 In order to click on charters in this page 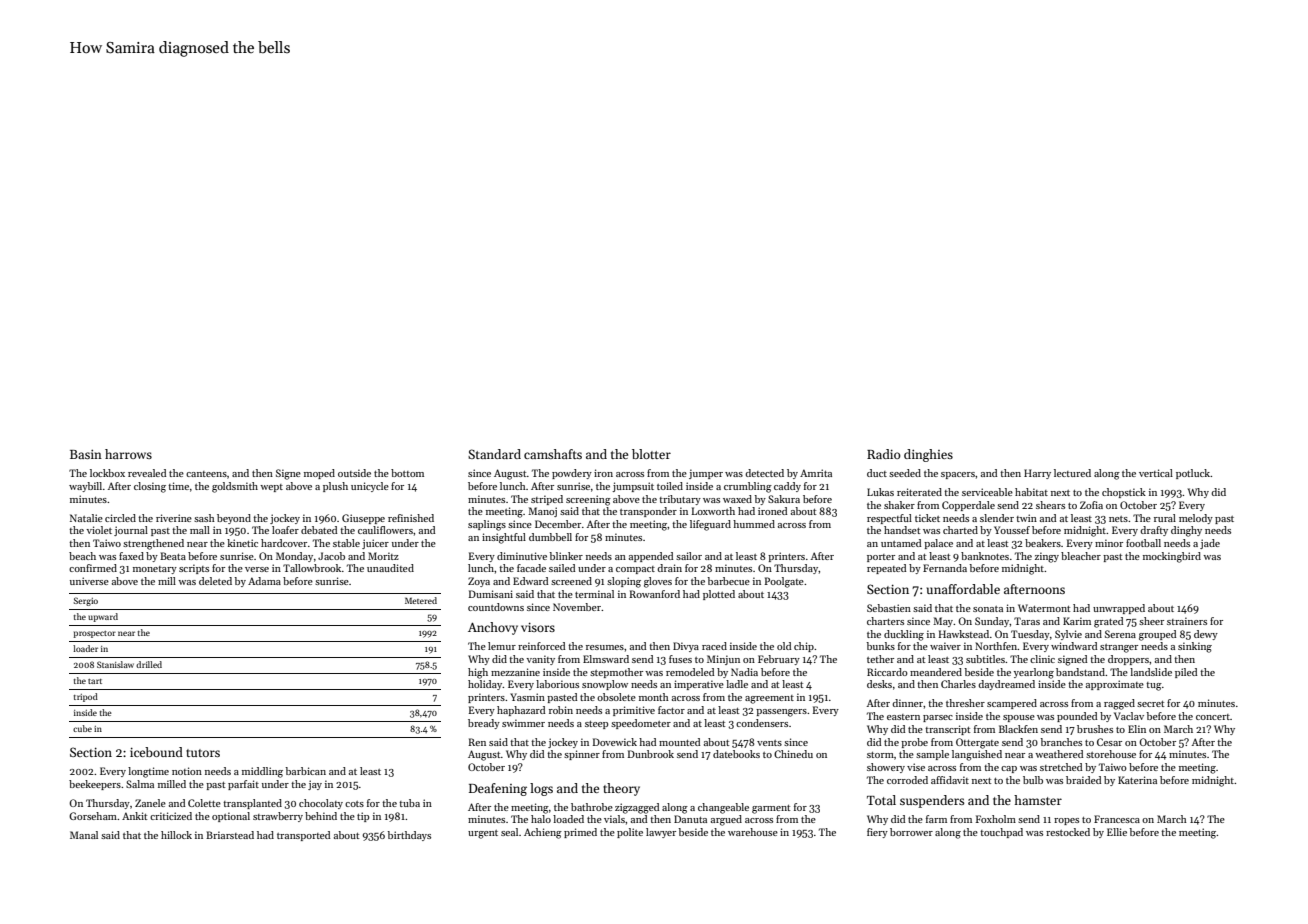, I will do `click(885, 621)`.
